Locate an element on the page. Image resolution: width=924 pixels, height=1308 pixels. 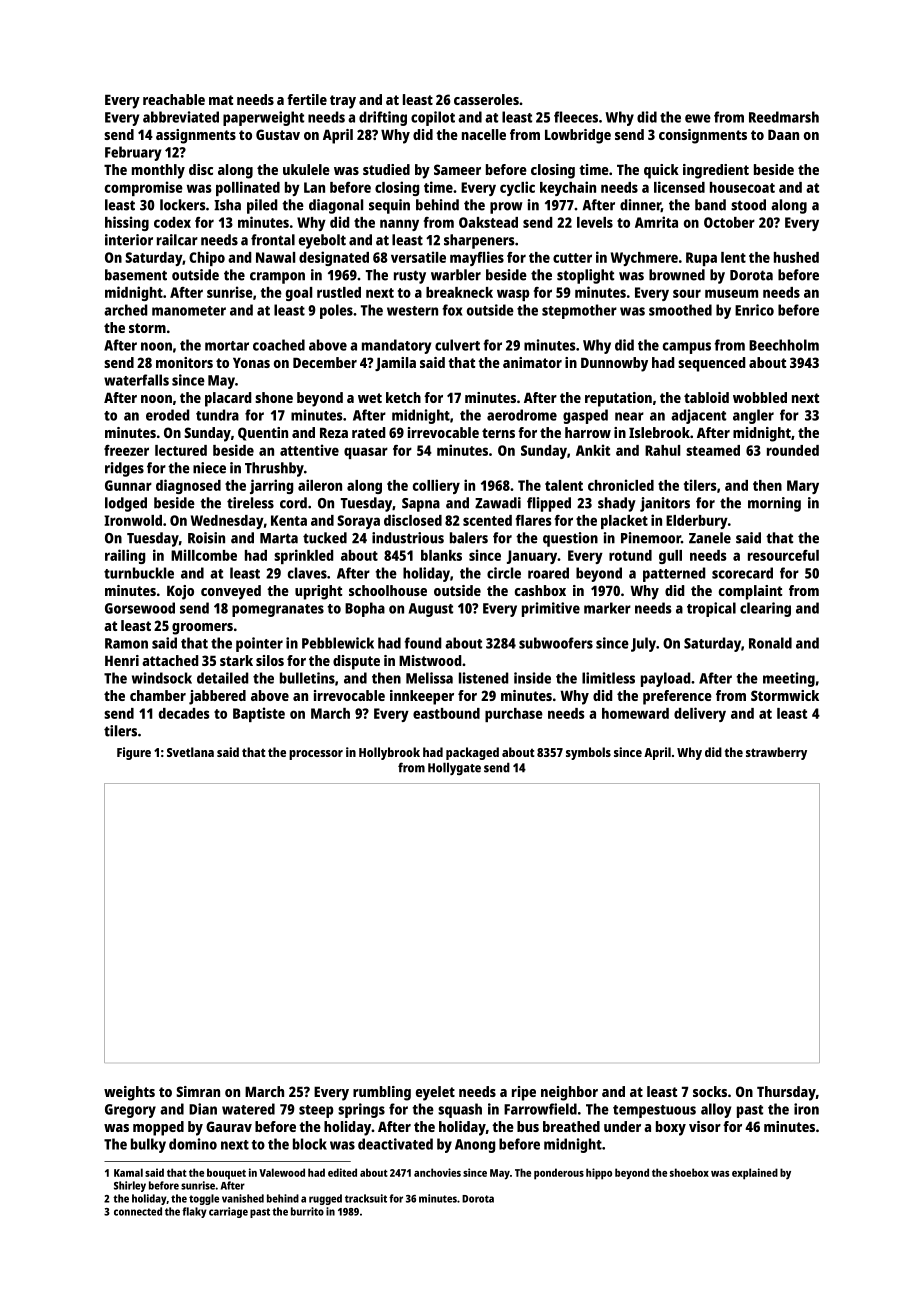
colliery is located at coordinates (436, 486).
